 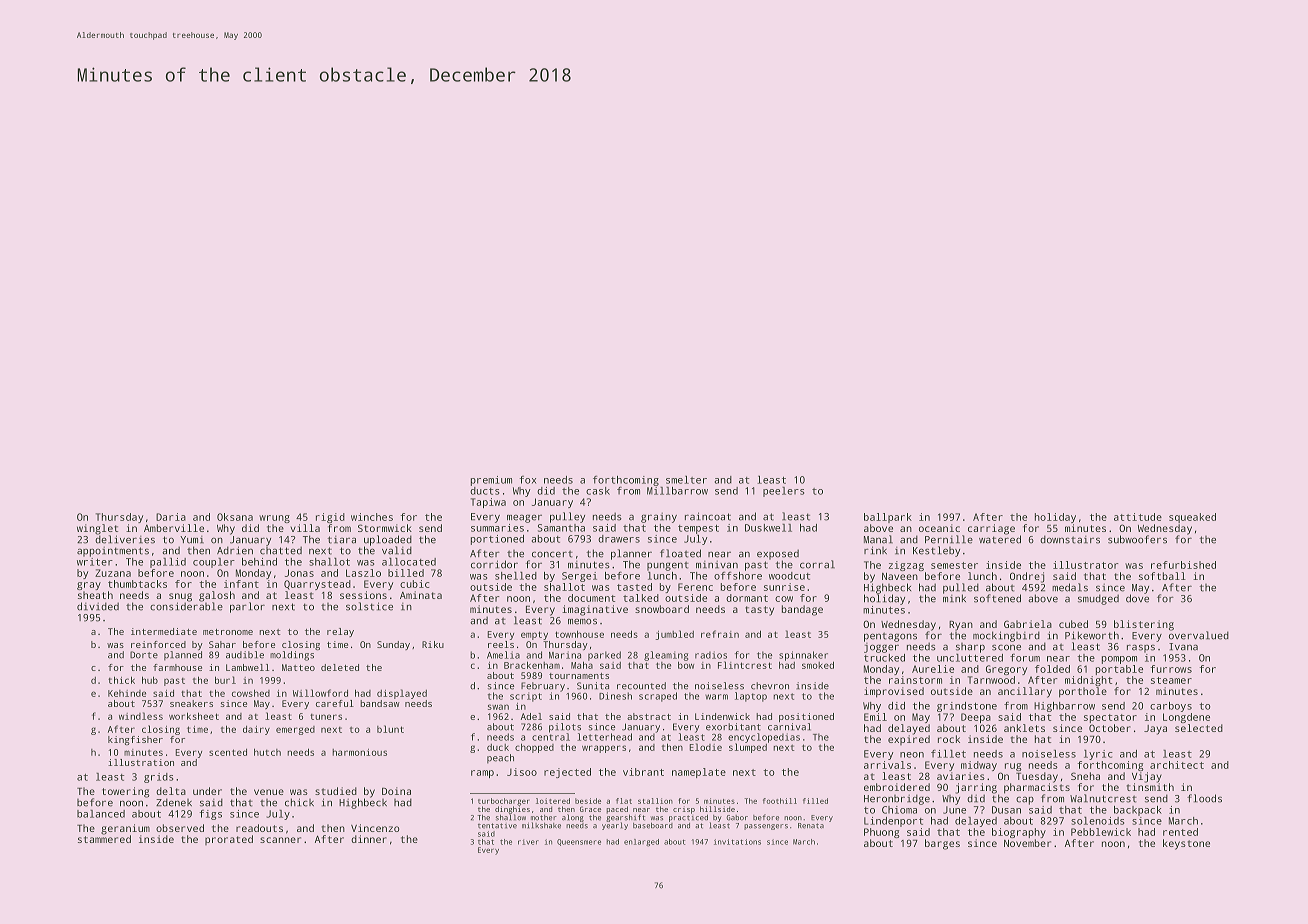 I want to click on carboys, so click(x=1171, y=707).
